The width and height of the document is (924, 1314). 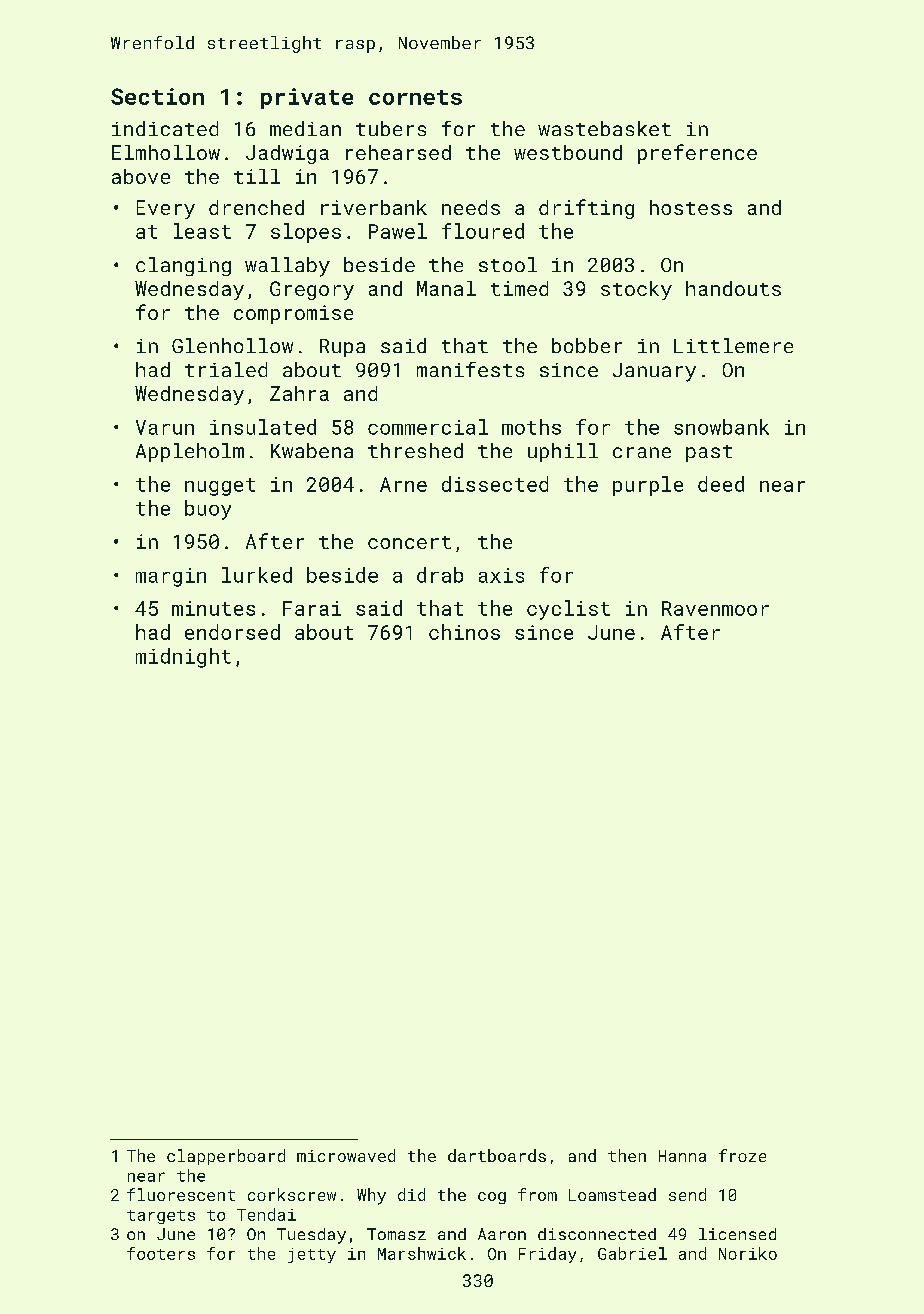 I want to click on dartboards, so click(x=497, y=1155).
